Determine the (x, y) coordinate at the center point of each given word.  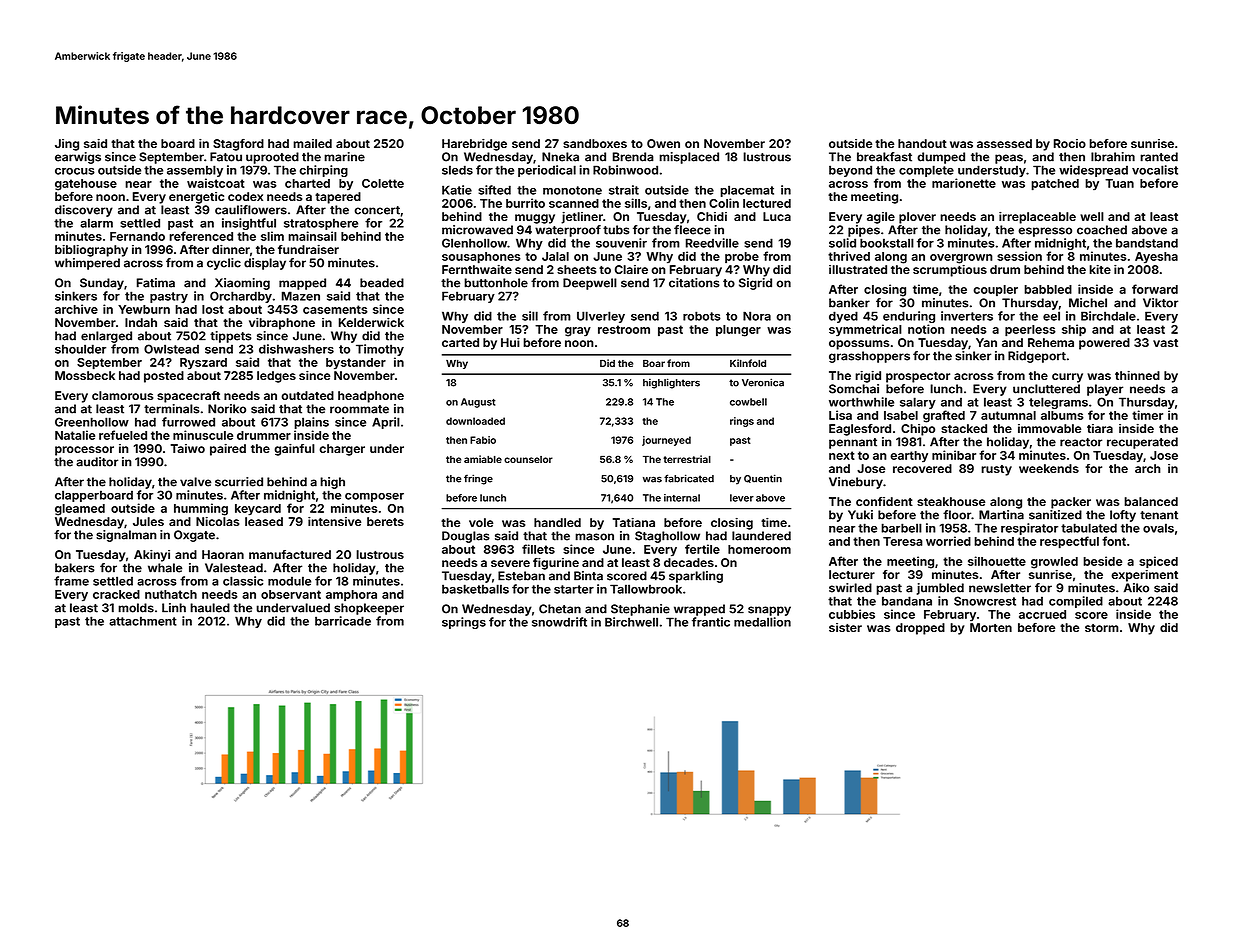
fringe (478, 479)
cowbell (748, 402)
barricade (343, 621)
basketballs (475, 589)
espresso (1045, 232)
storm (1102, 628)
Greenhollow (92, 422)
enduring (909, 317)
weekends (1049, 468)
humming (201, 509)
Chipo (918, 430)
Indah (141, 322)
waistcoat (216, 183)
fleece (692, 230)
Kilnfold (748, 363)
